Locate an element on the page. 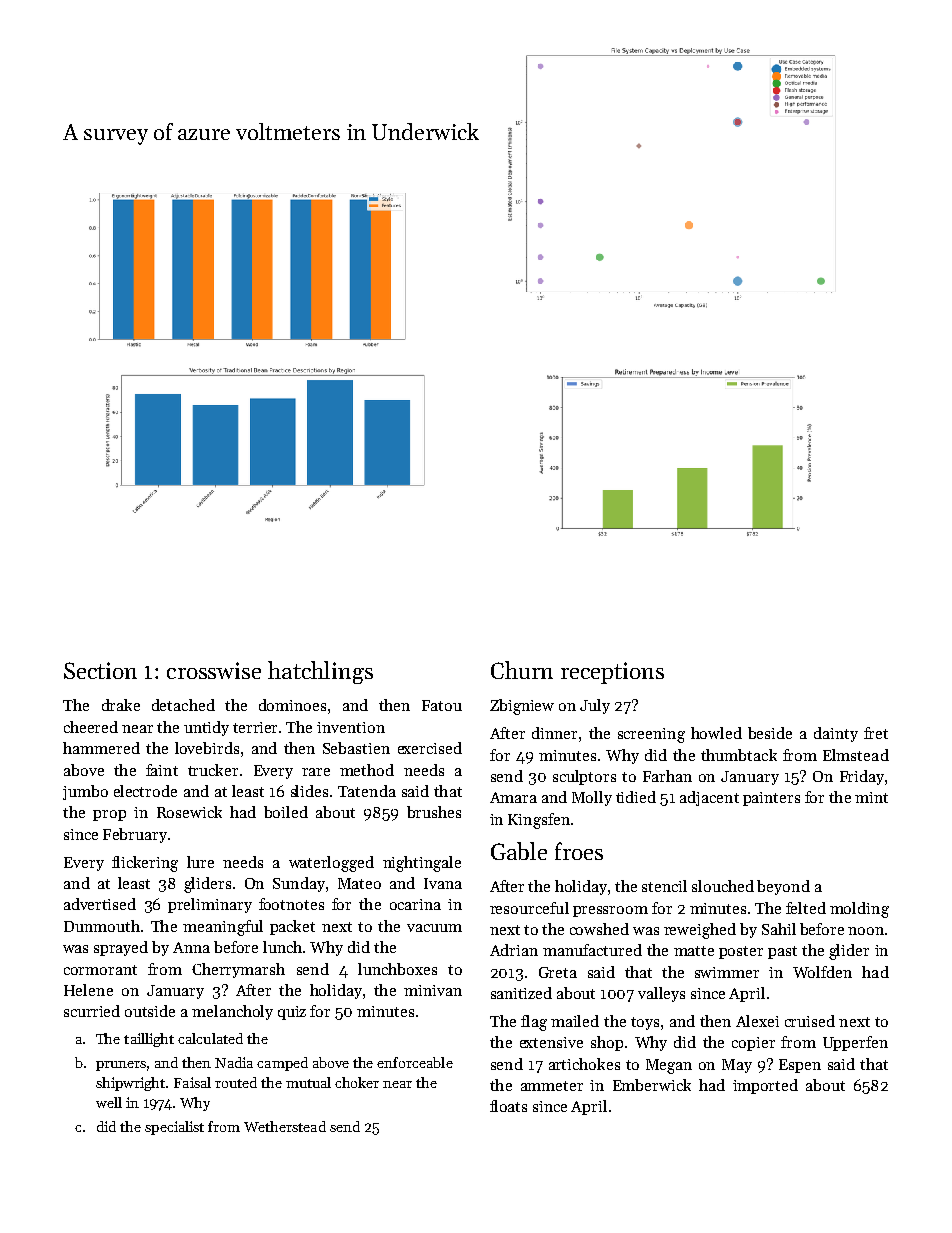  detached is located at coordinates (183, 705).
